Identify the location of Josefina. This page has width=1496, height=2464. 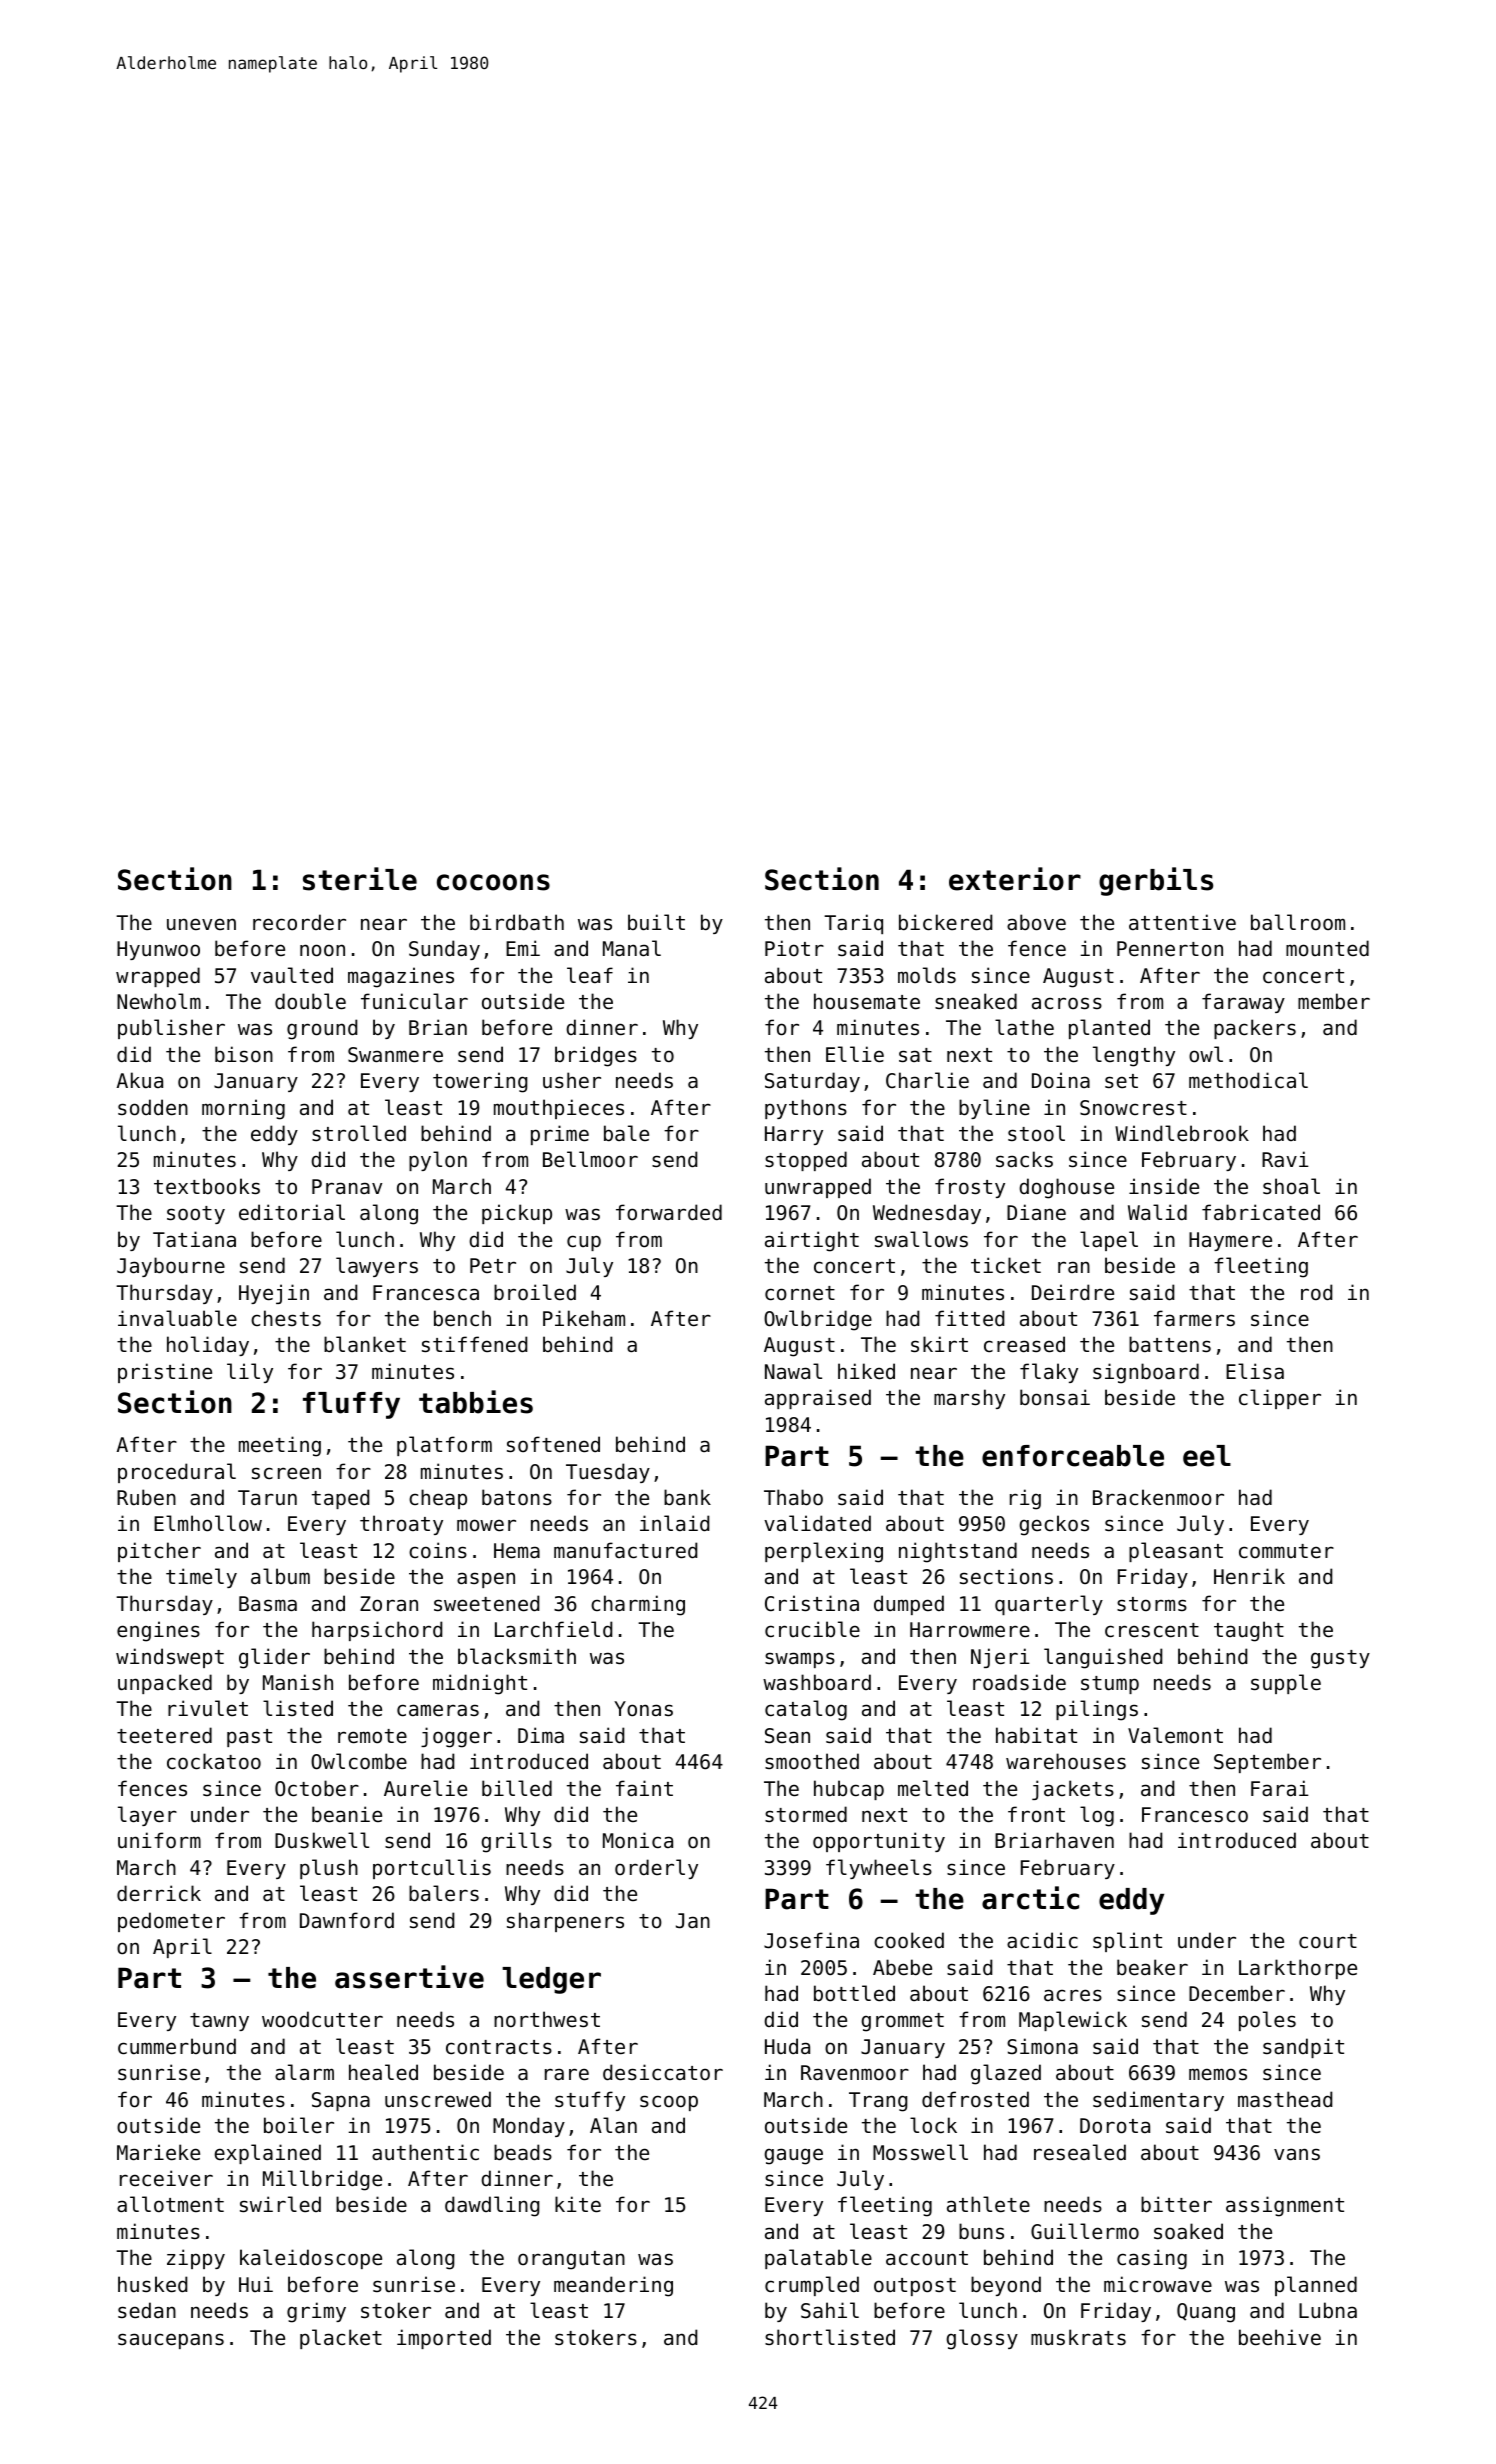
(811, 1940).
